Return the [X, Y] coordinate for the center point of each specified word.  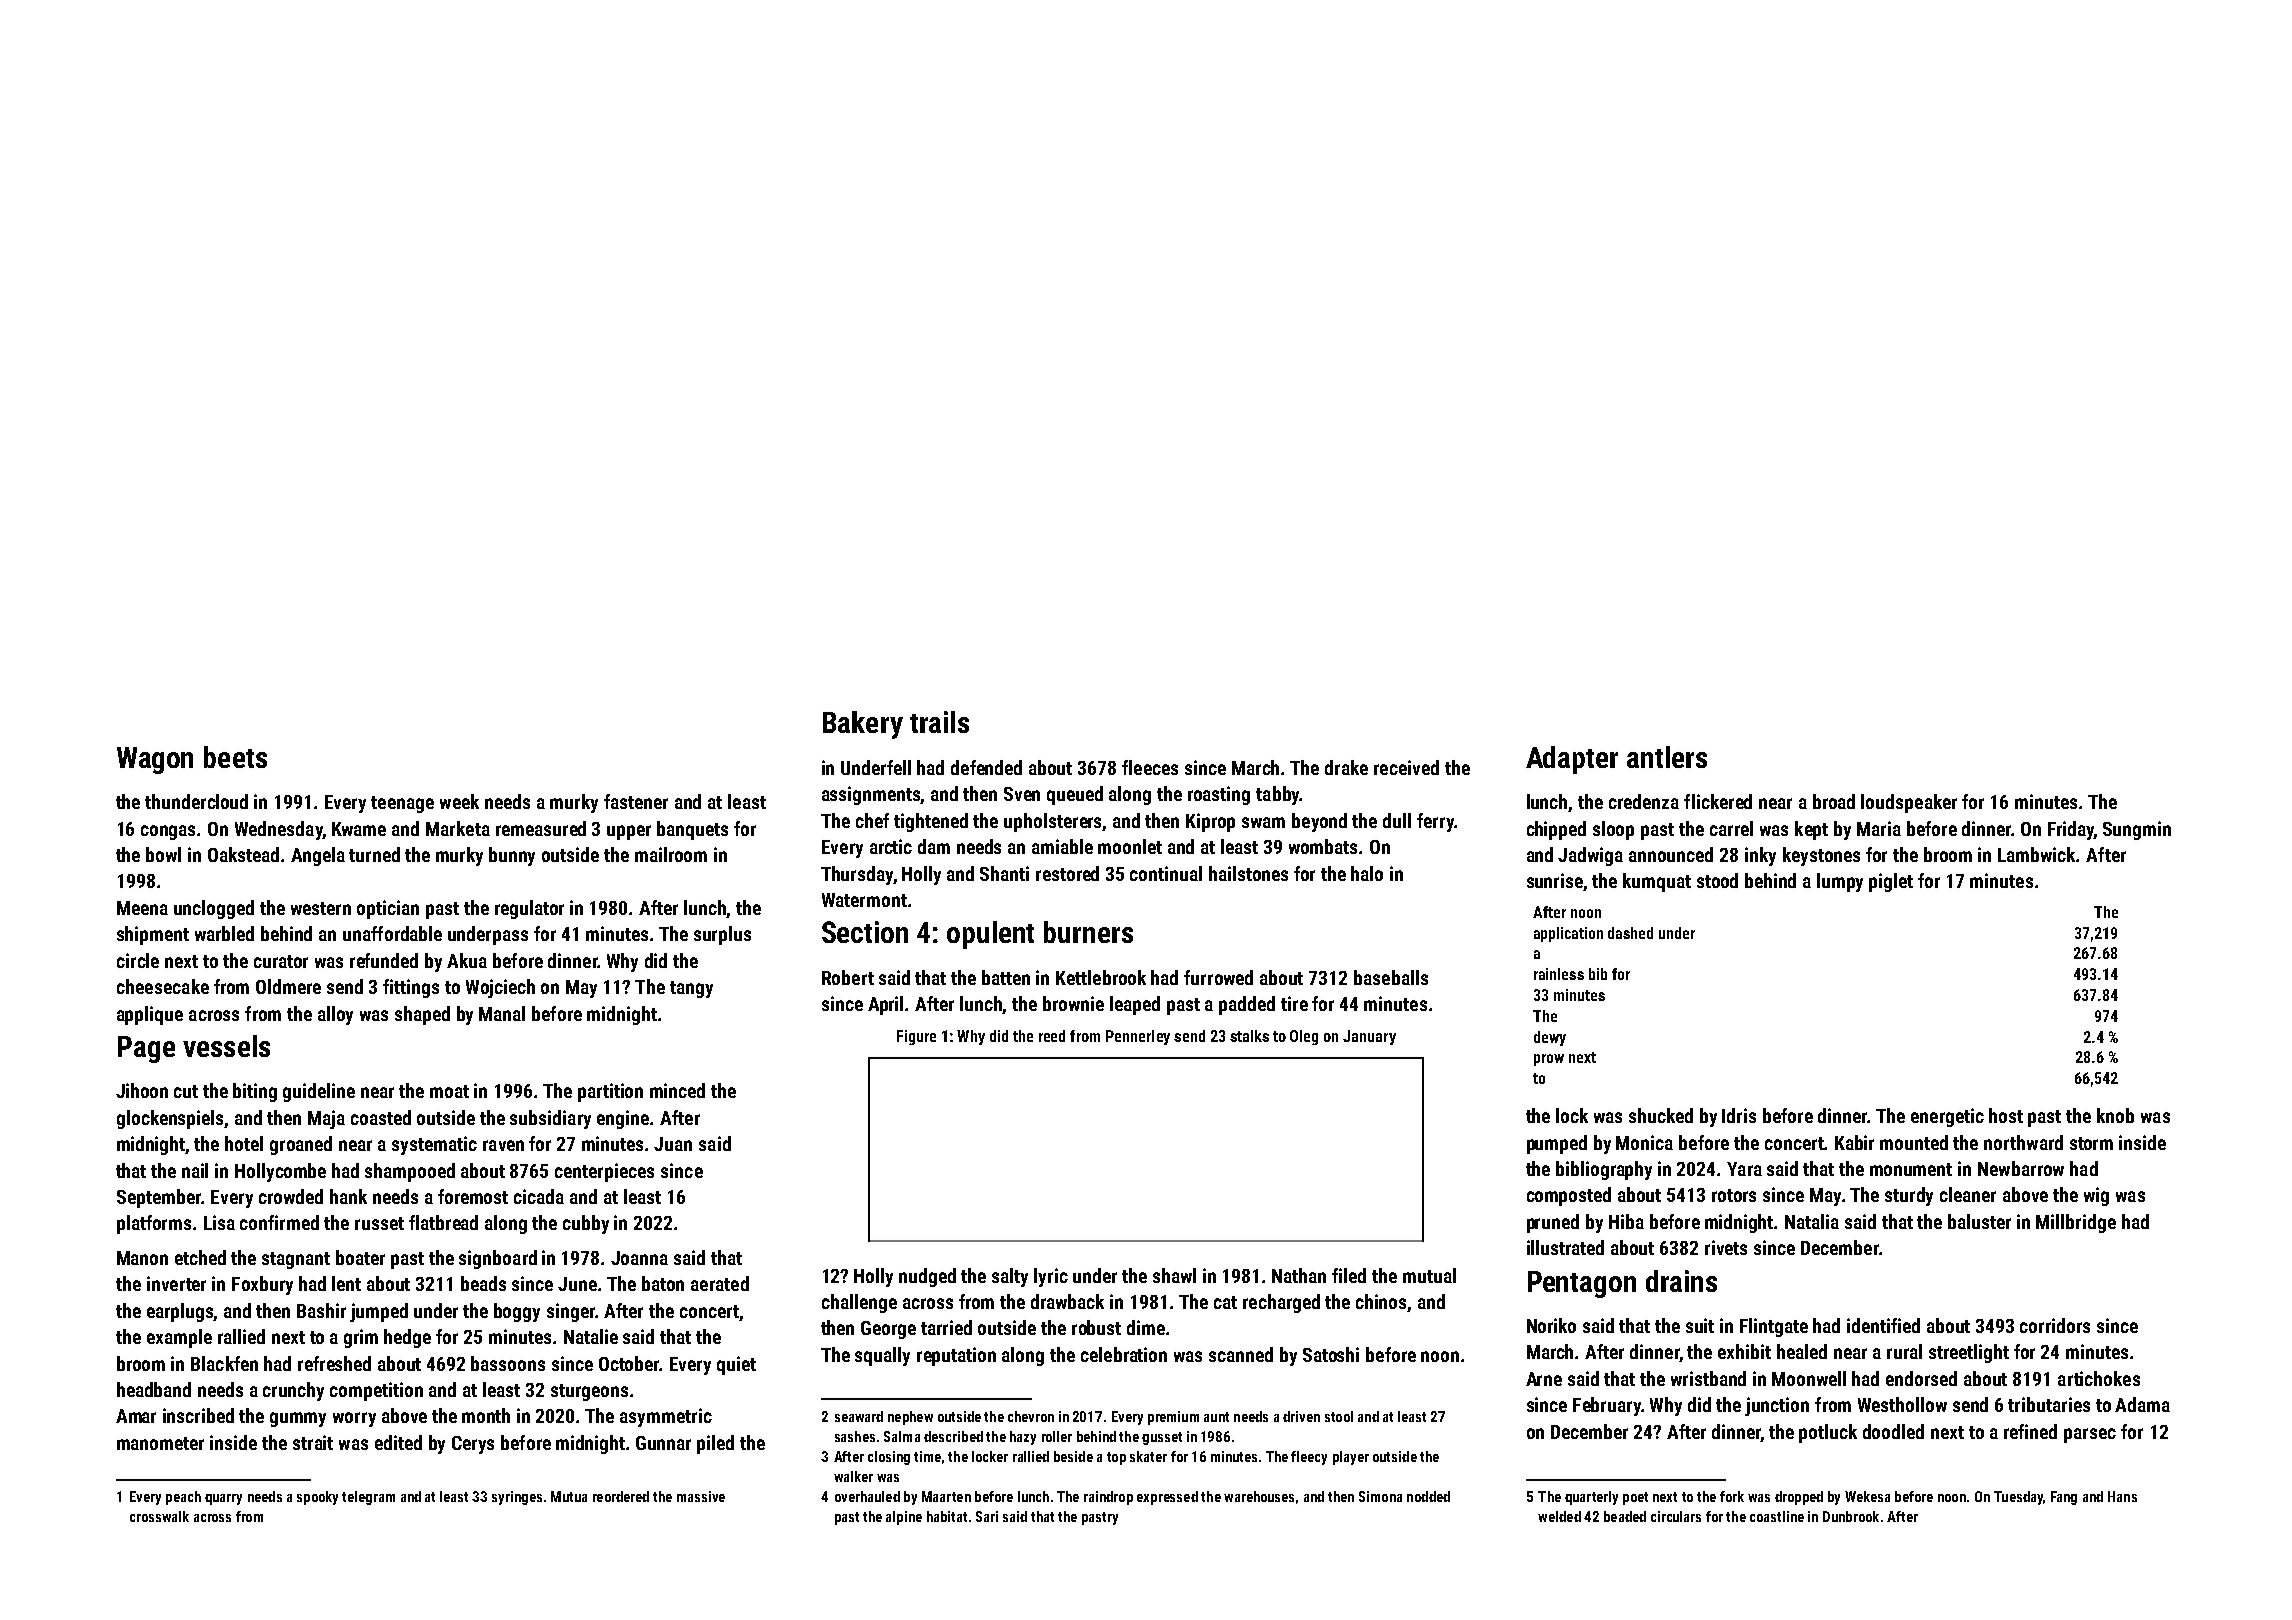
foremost [473, 1196]
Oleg [1304, 1037]
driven [1301, 1416]
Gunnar [663, 1443]
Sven [1022, 794]
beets [235, 757]
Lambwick [2037, 854]
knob [2115, 1115]
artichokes [2099, 1378]
